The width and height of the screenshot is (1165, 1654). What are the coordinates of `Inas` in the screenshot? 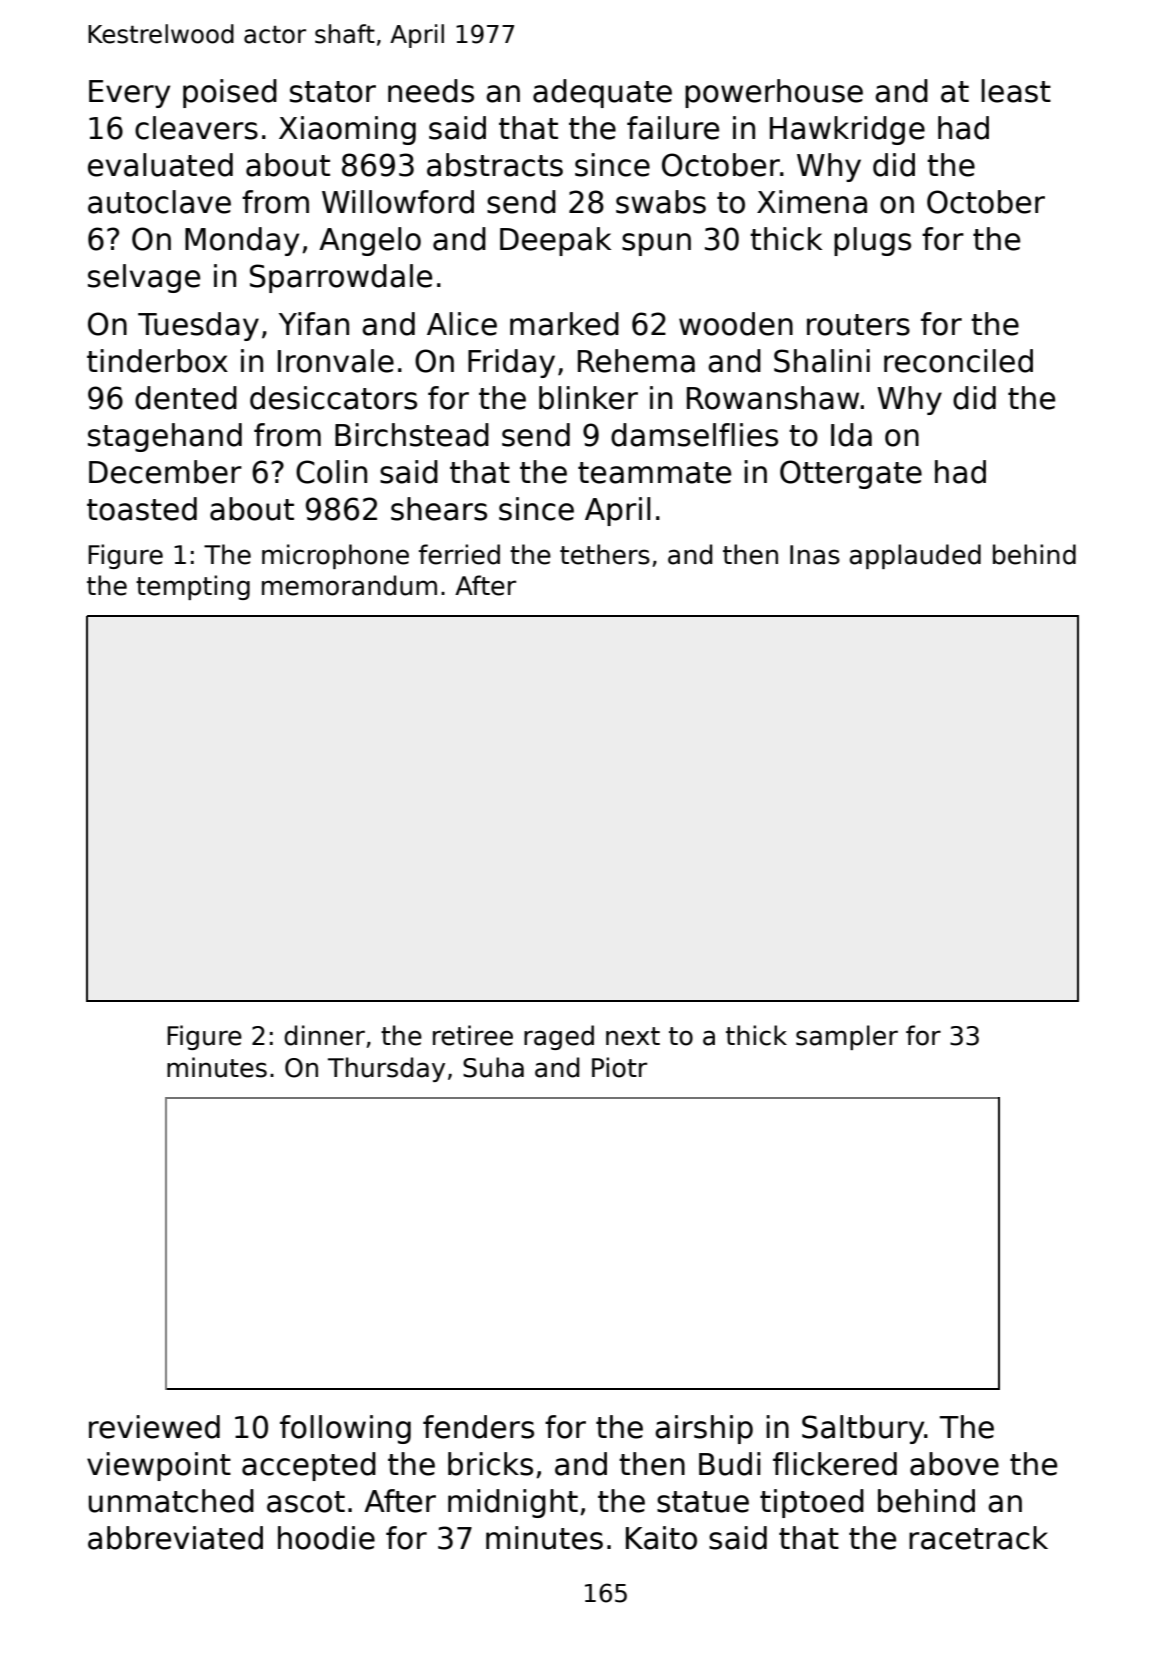 It's located at (815, 555).
